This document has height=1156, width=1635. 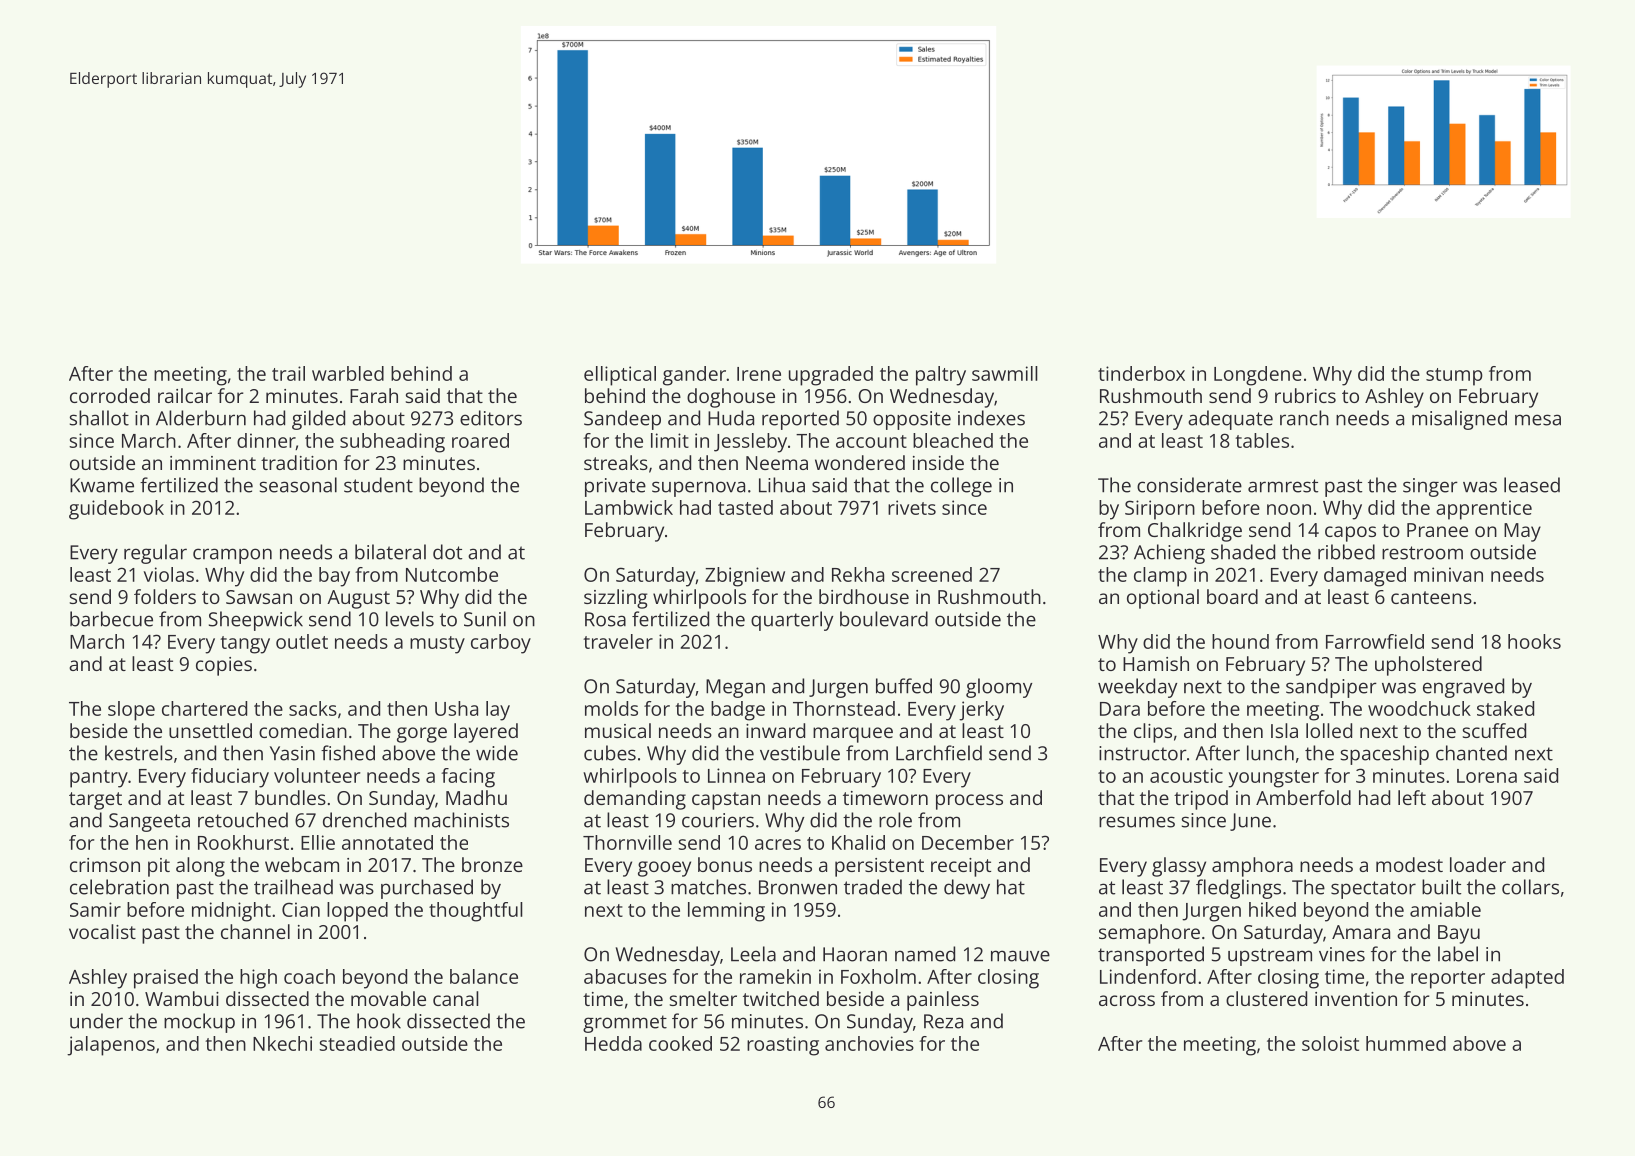 What do you see at coordinates (858, 574) in the document?
I see `Rekha` at bounding box center [858, 574].
